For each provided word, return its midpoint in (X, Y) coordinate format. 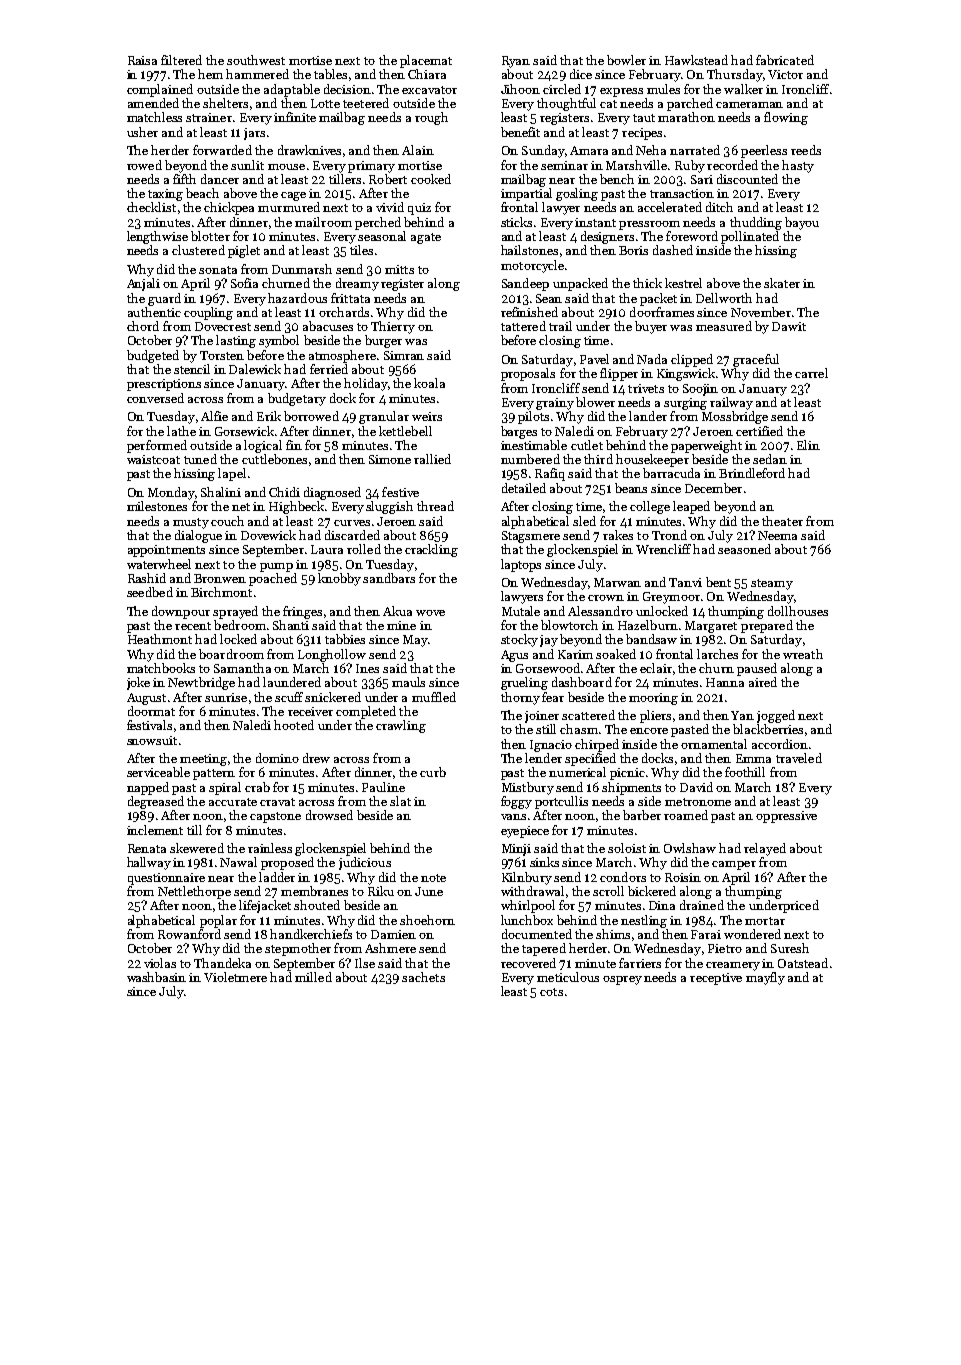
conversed (155, 398)
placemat (426, 61)
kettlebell (405, 431)
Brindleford (752, 473)
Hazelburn (648, 625)
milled (313, 977)
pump (276, 567)
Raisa (142, 60)
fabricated (785, 60)
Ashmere (390, 948)
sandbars (389, 578)
